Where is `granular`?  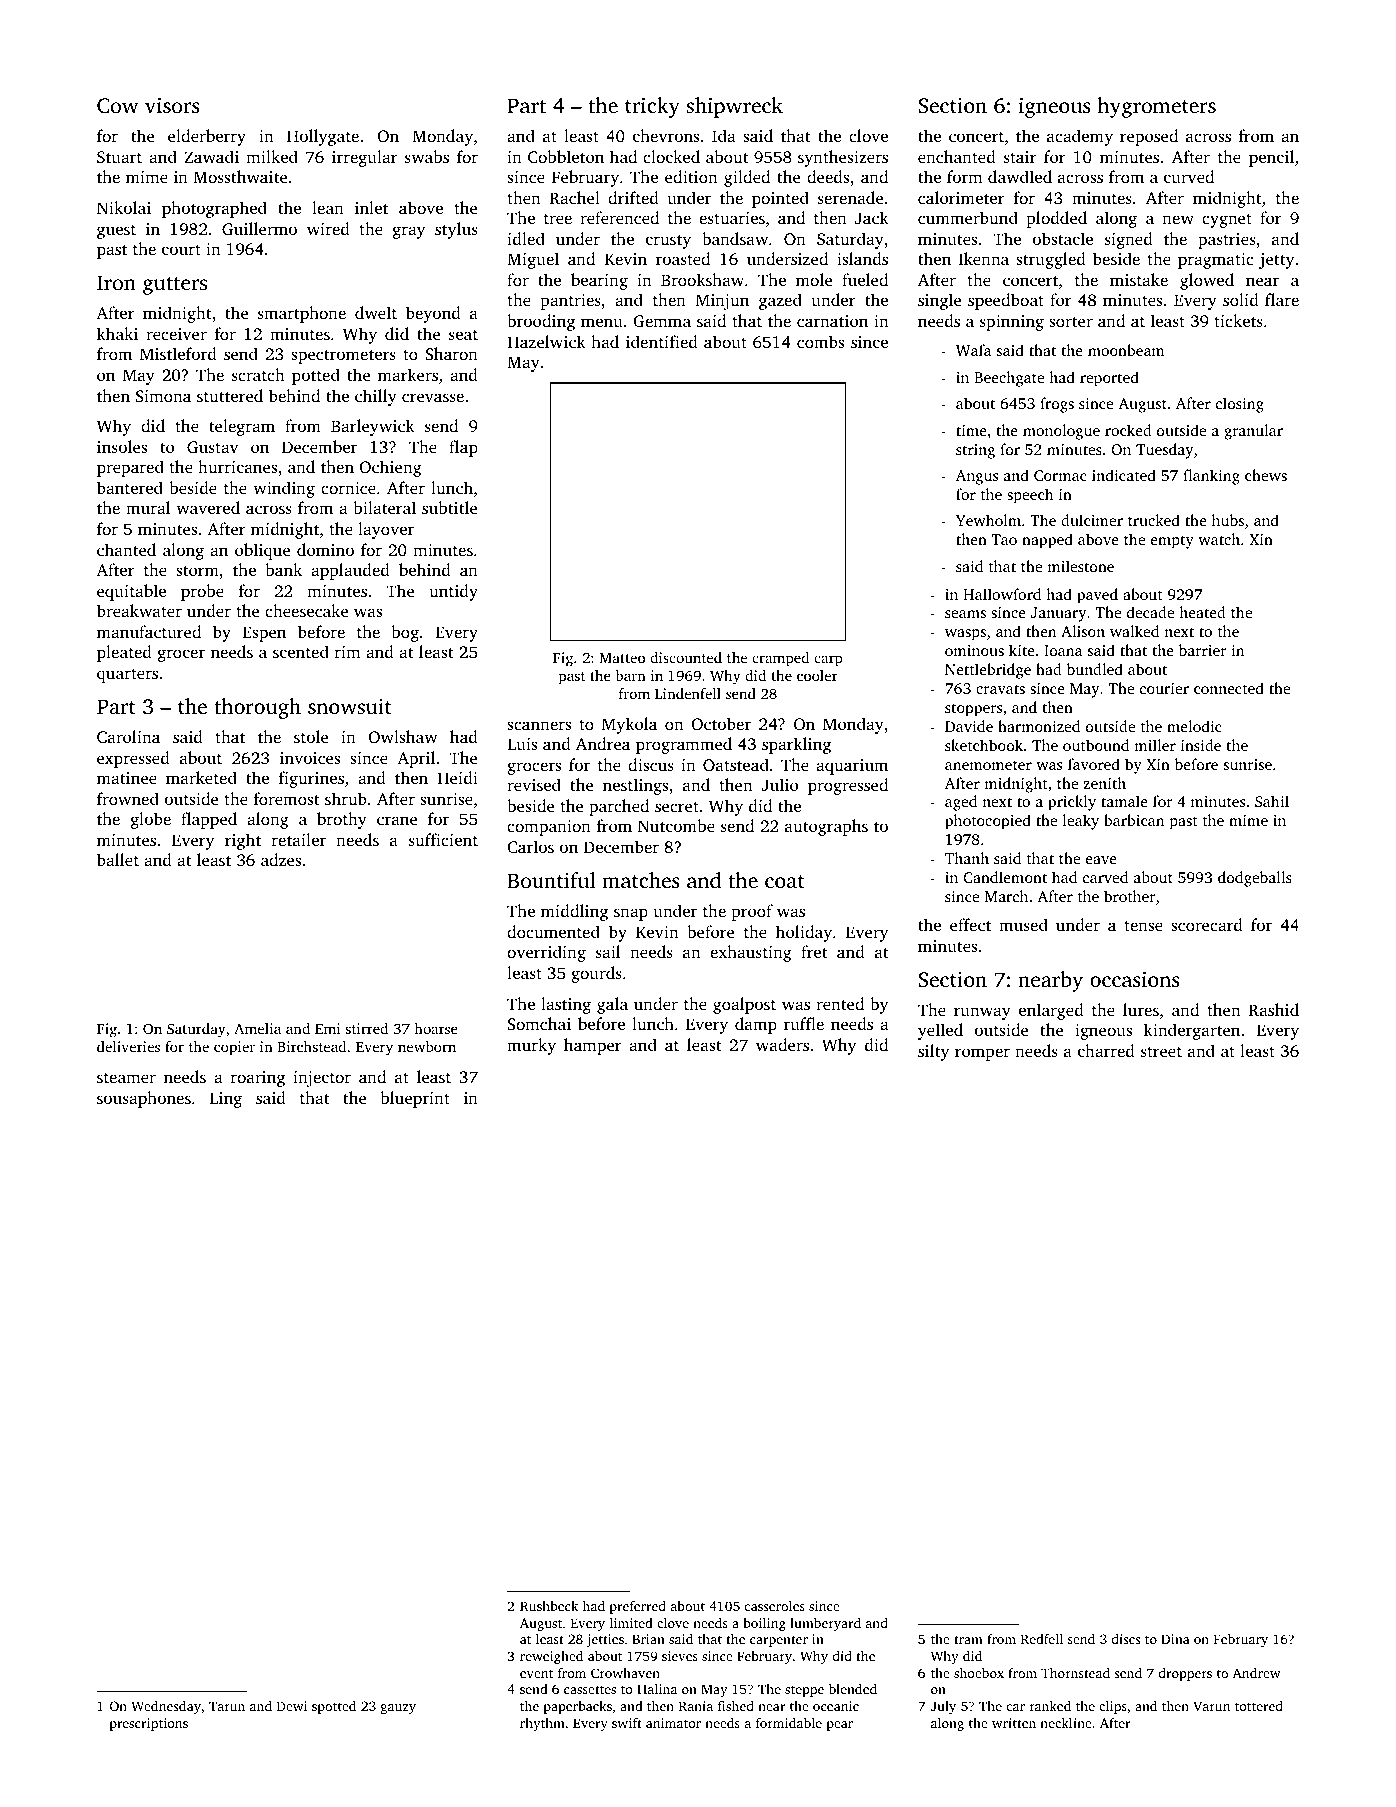
granular is located at coordinates (1253, 432).
